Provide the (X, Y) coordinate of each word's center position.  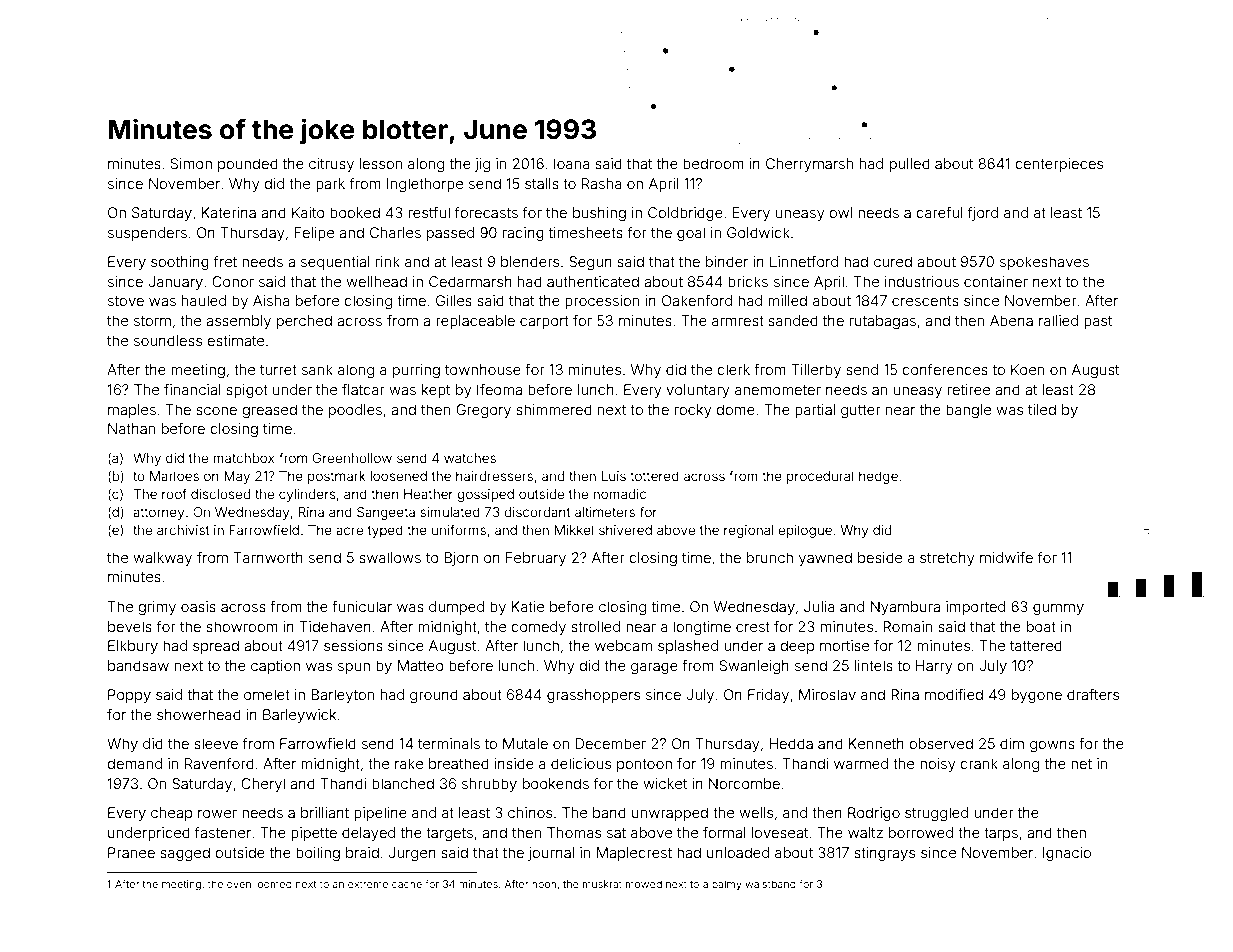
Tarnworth (268, 557)
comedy (539, 628)
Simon (191, 163)
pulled (910, 165)
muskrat (602, 884)
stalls (542, 183)
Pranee (131, 852)
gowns (1052, 746)
